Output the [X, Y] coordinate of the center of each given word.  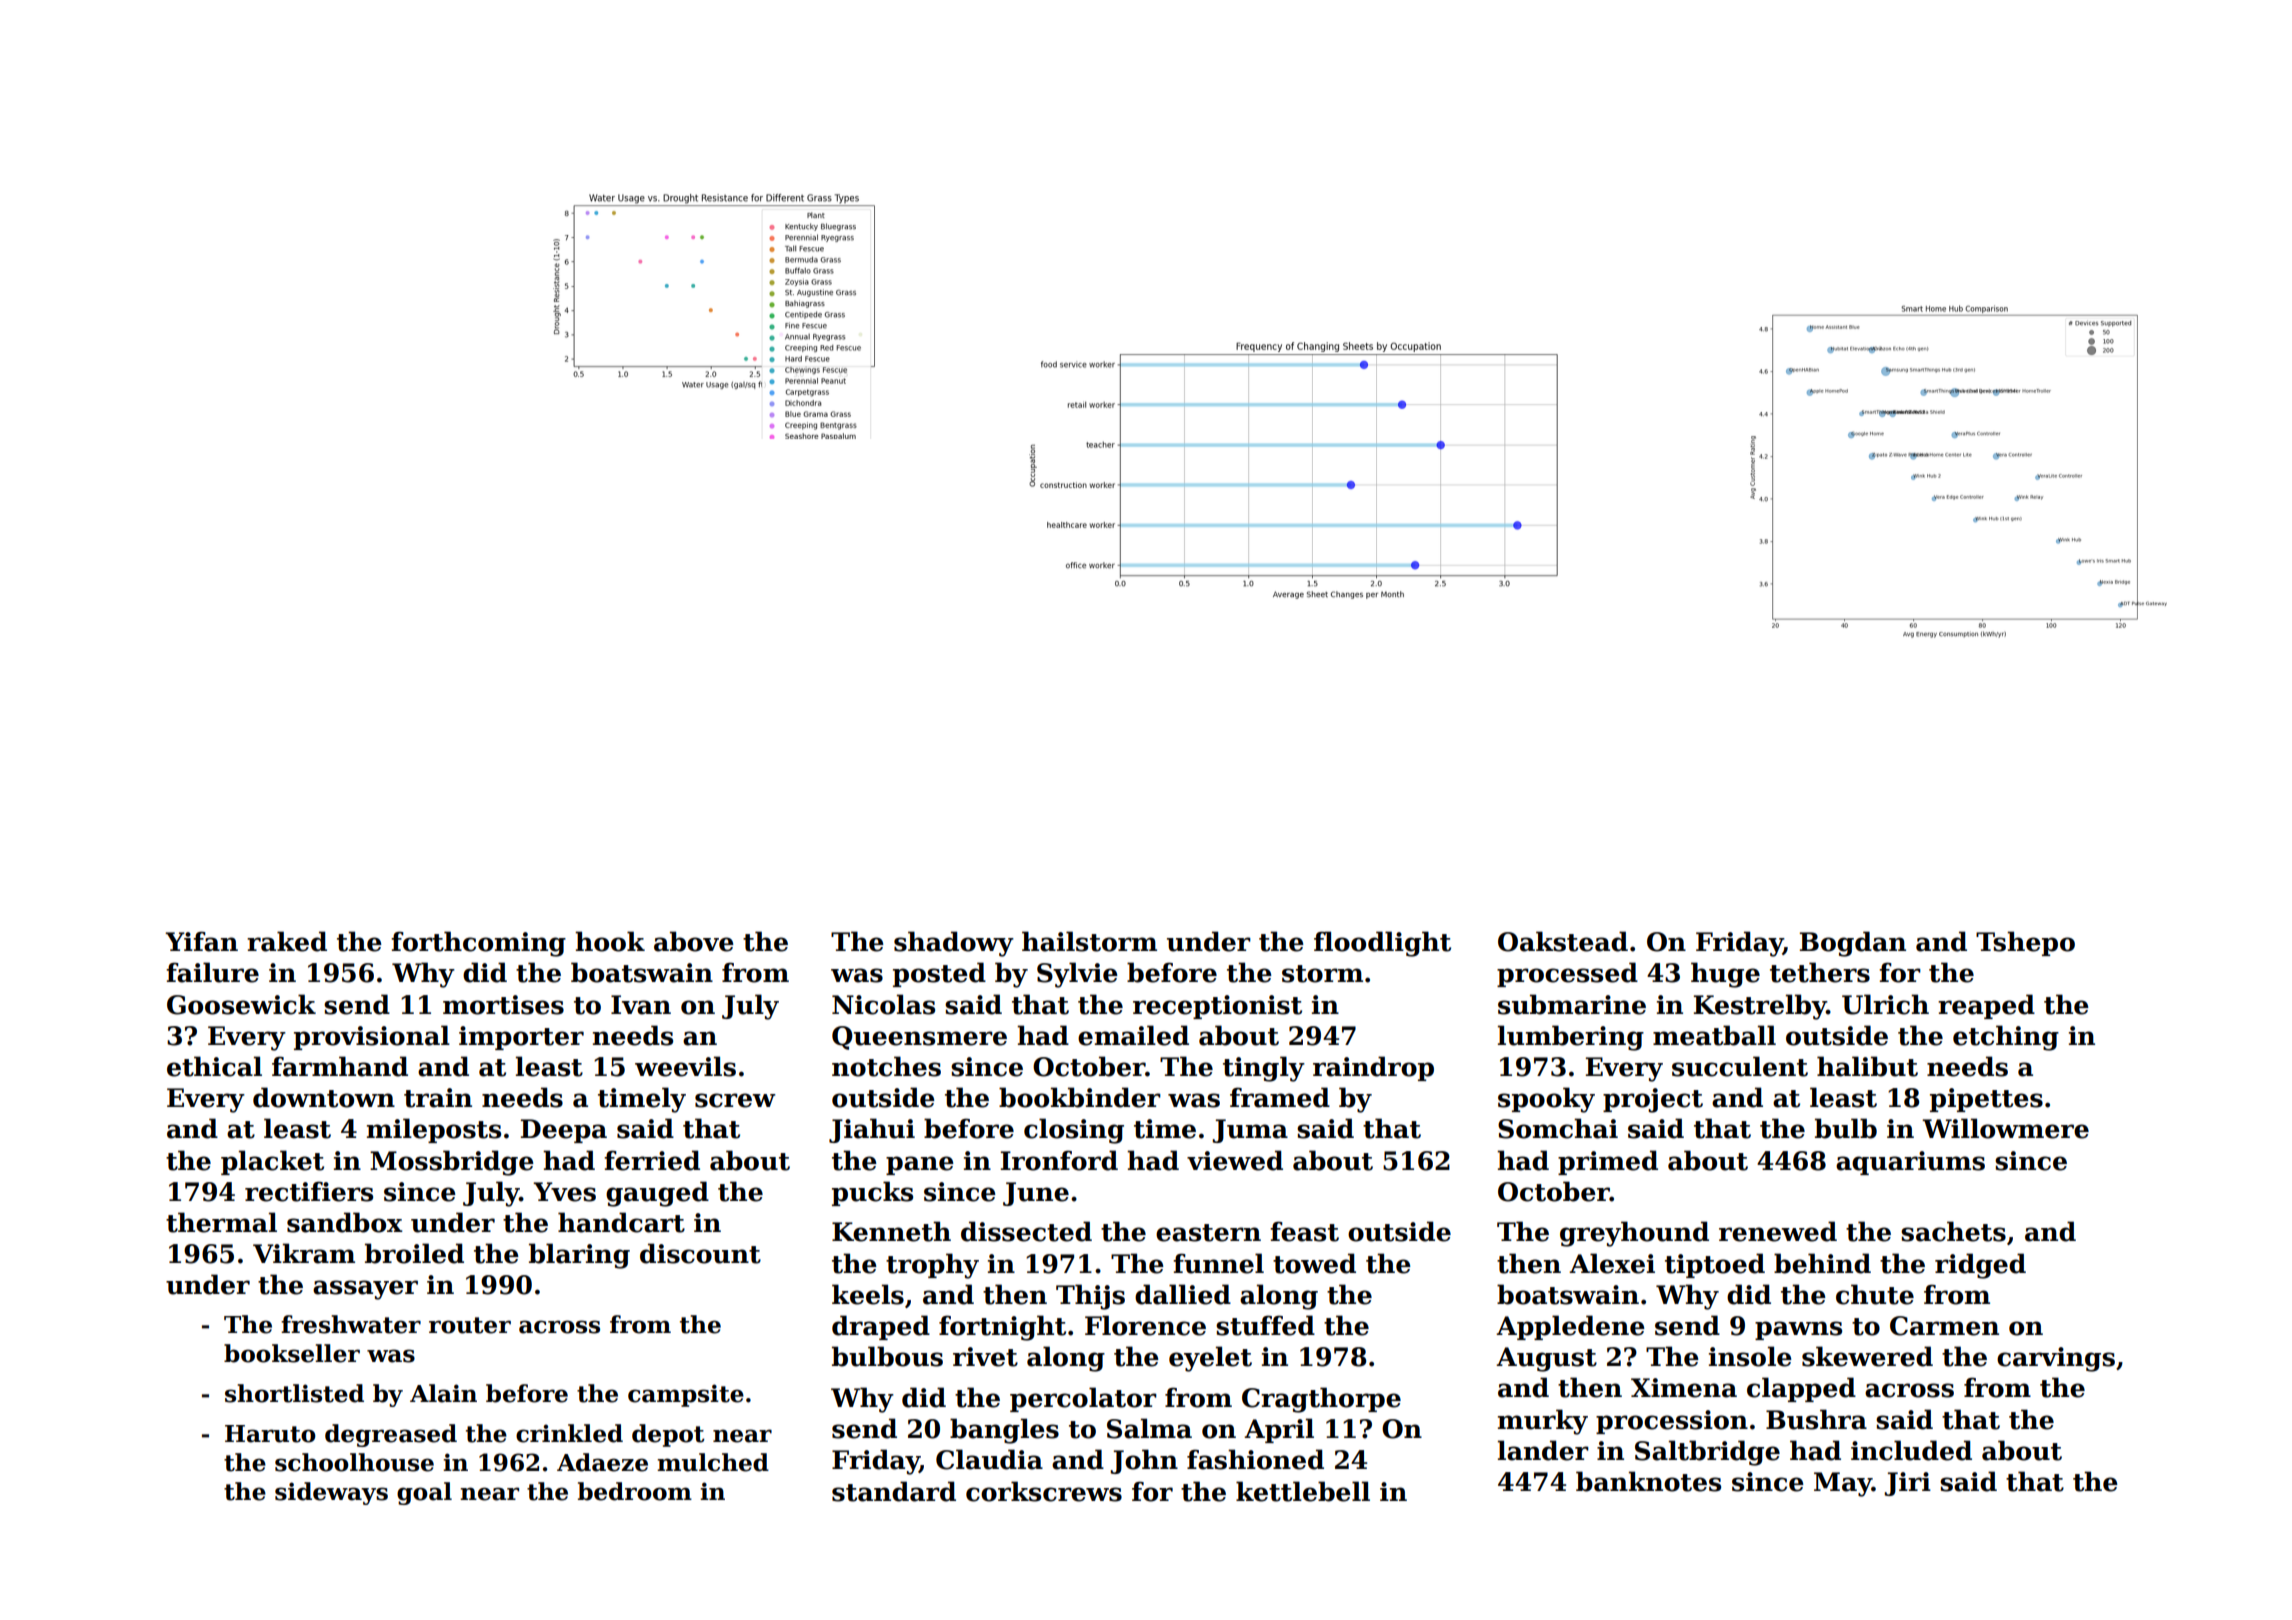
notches [886, 1066]
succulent [1740, 1066]
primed [1608, 1162]
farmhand [340, 1066]
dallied [1183, 1294]
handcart [621, 1222]
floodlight [1382, 944]
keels [868, 1294]
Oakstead [1563, 941]
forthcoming [478, 944]
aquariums [1910, 1163]
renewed [1778, 1231]
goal [424, 1493]
